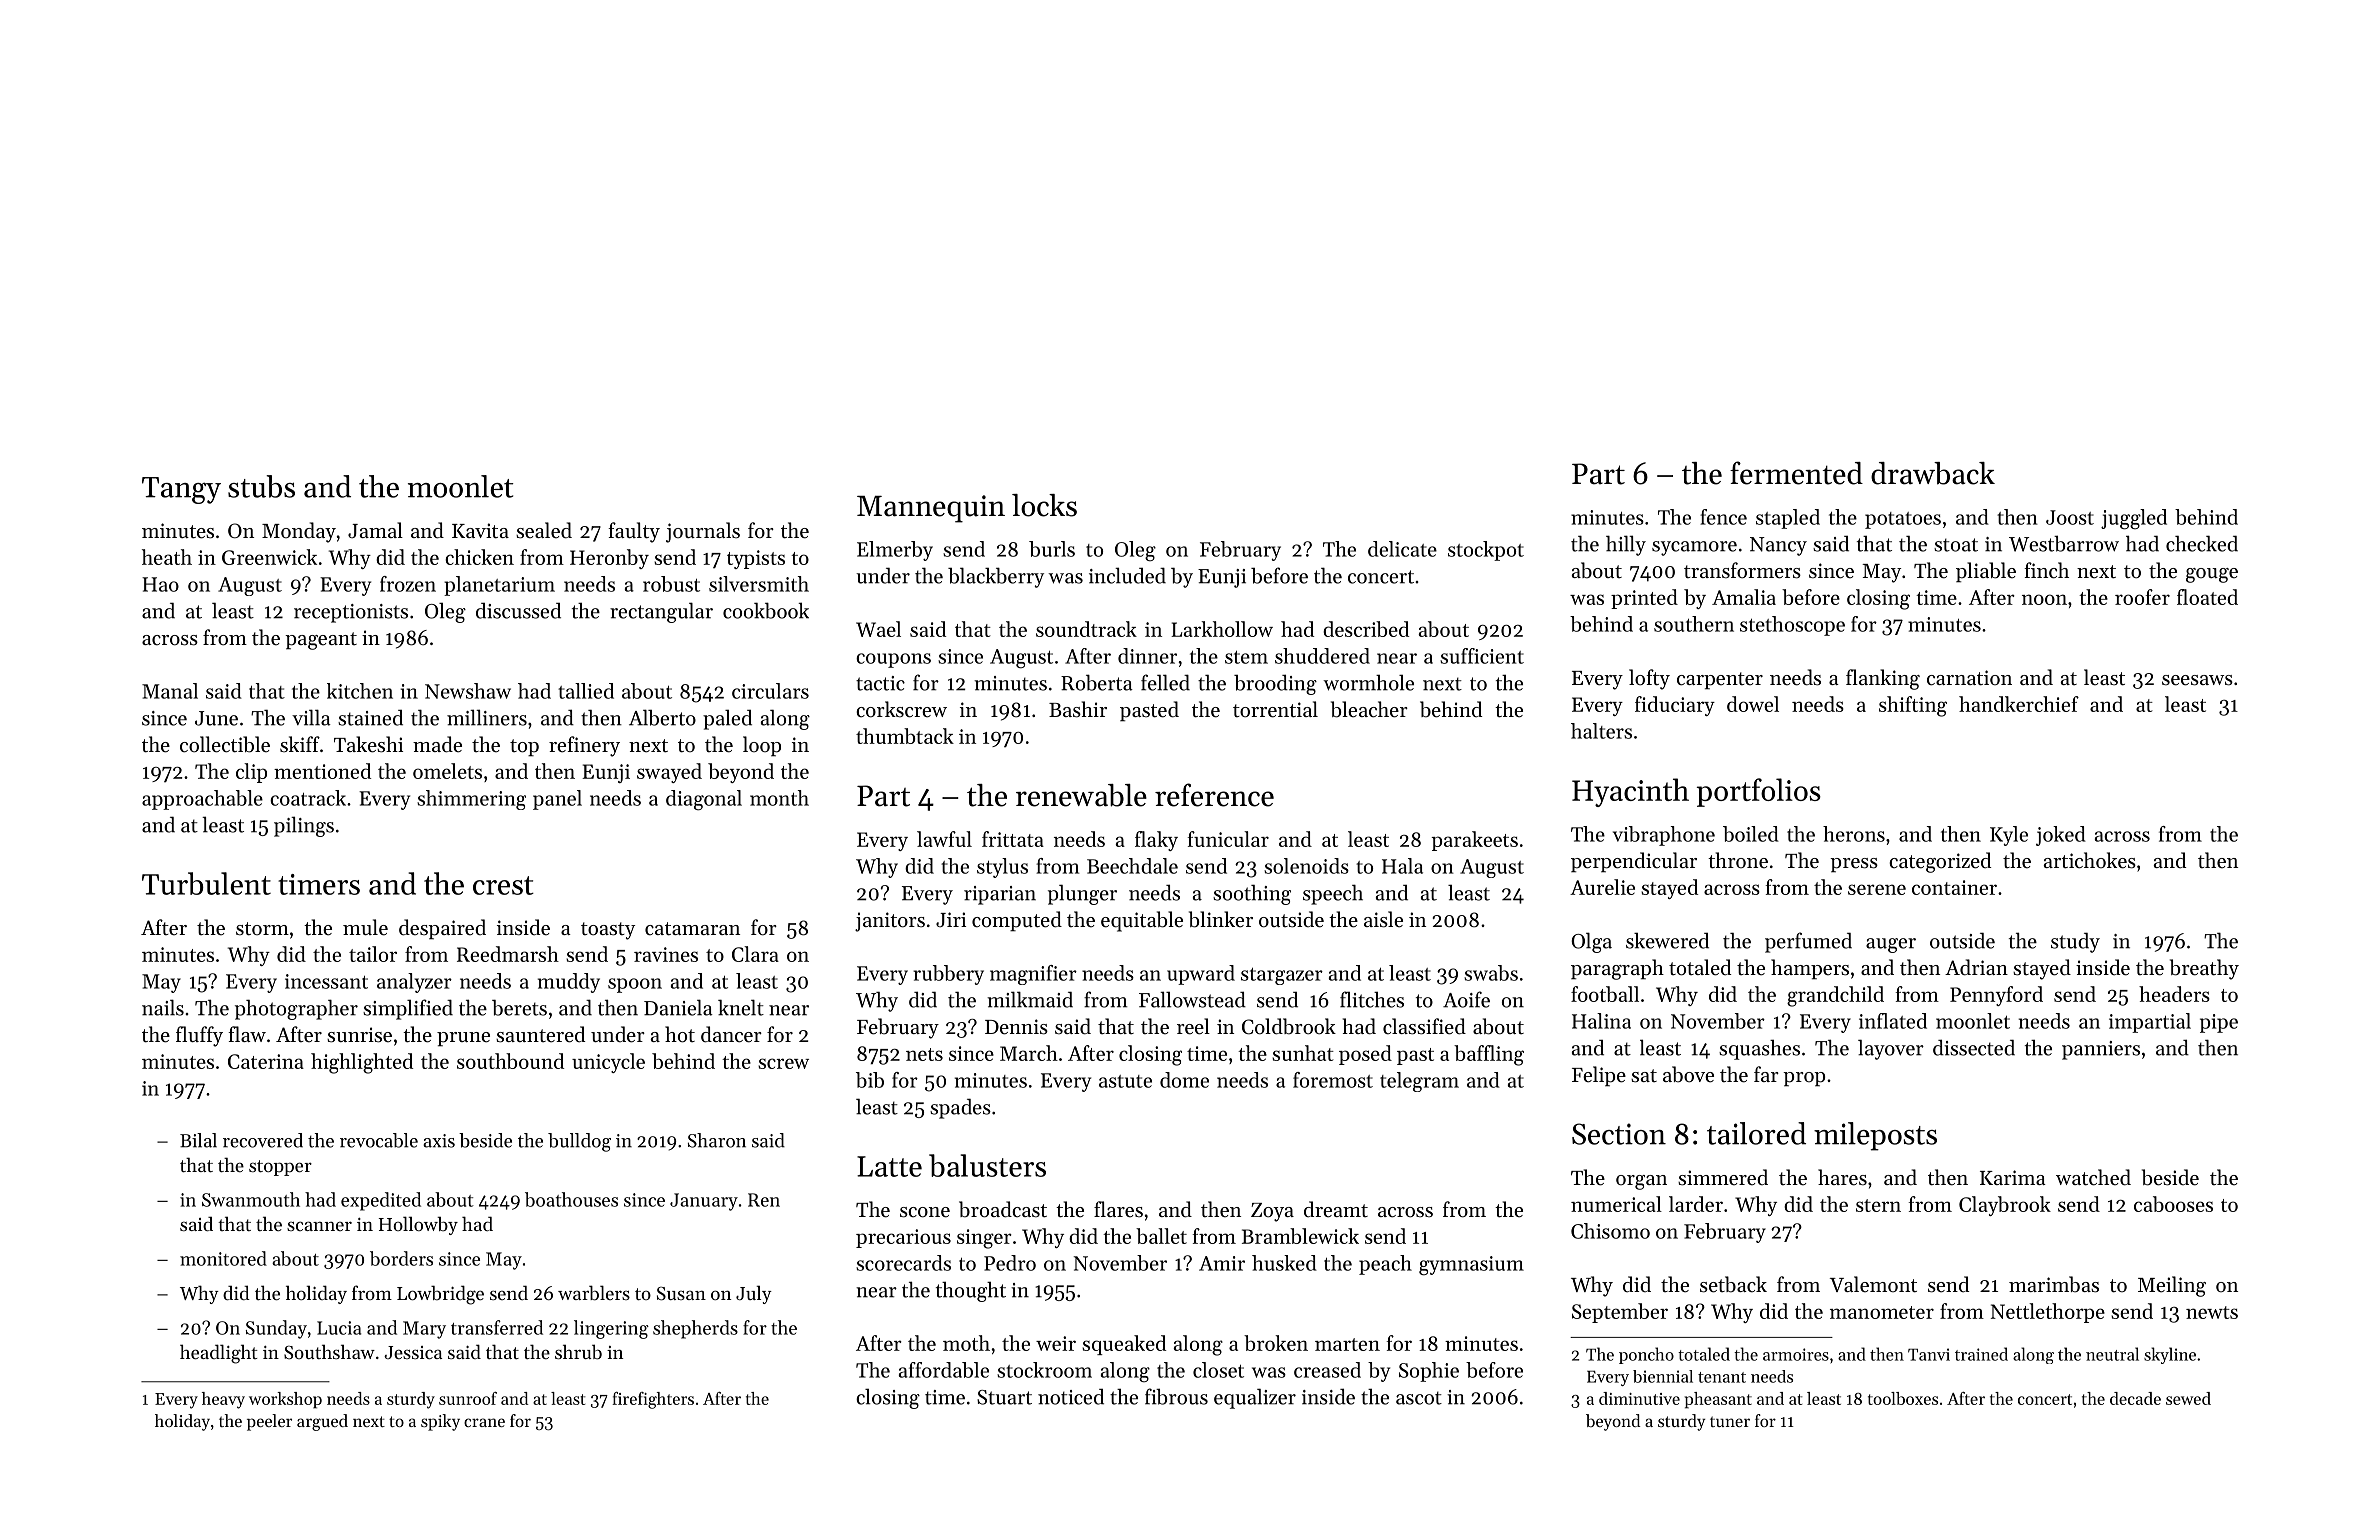 Image resolution: width=2380 pixels, height=1540 pixels. I want to click on flaky, so click(1156, 841).
